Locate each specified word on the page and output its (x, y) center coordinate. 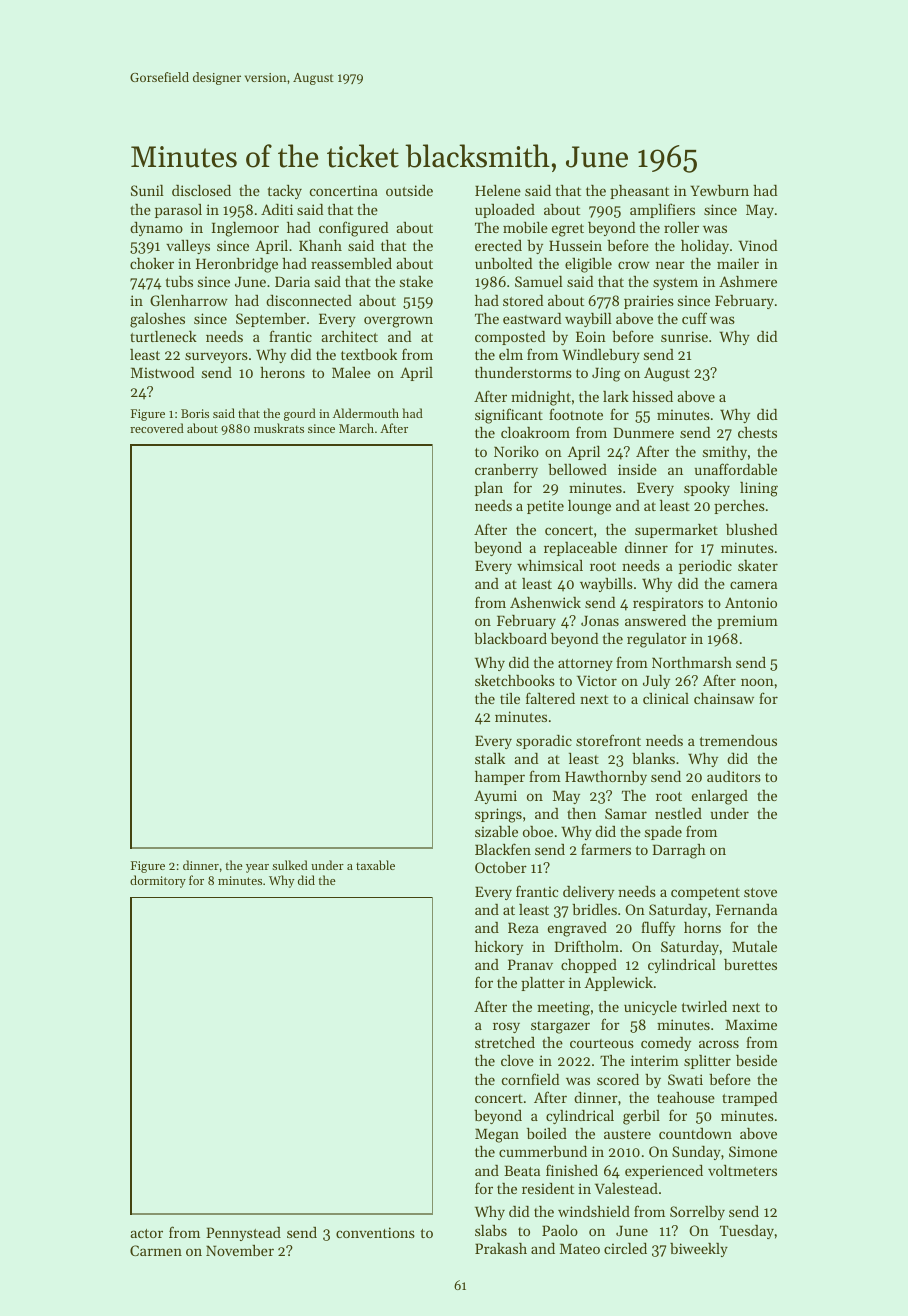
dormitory (158, 881)
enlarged (720, 797)
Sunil (147, 190)
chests (757, 432)
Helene (498, 190)
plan (489, 489)
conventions (375, 1232)
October (501, 867)
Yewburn (719, 190)
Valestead (626, 1188)
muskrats (279, 428)
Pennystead (243, 1234)
